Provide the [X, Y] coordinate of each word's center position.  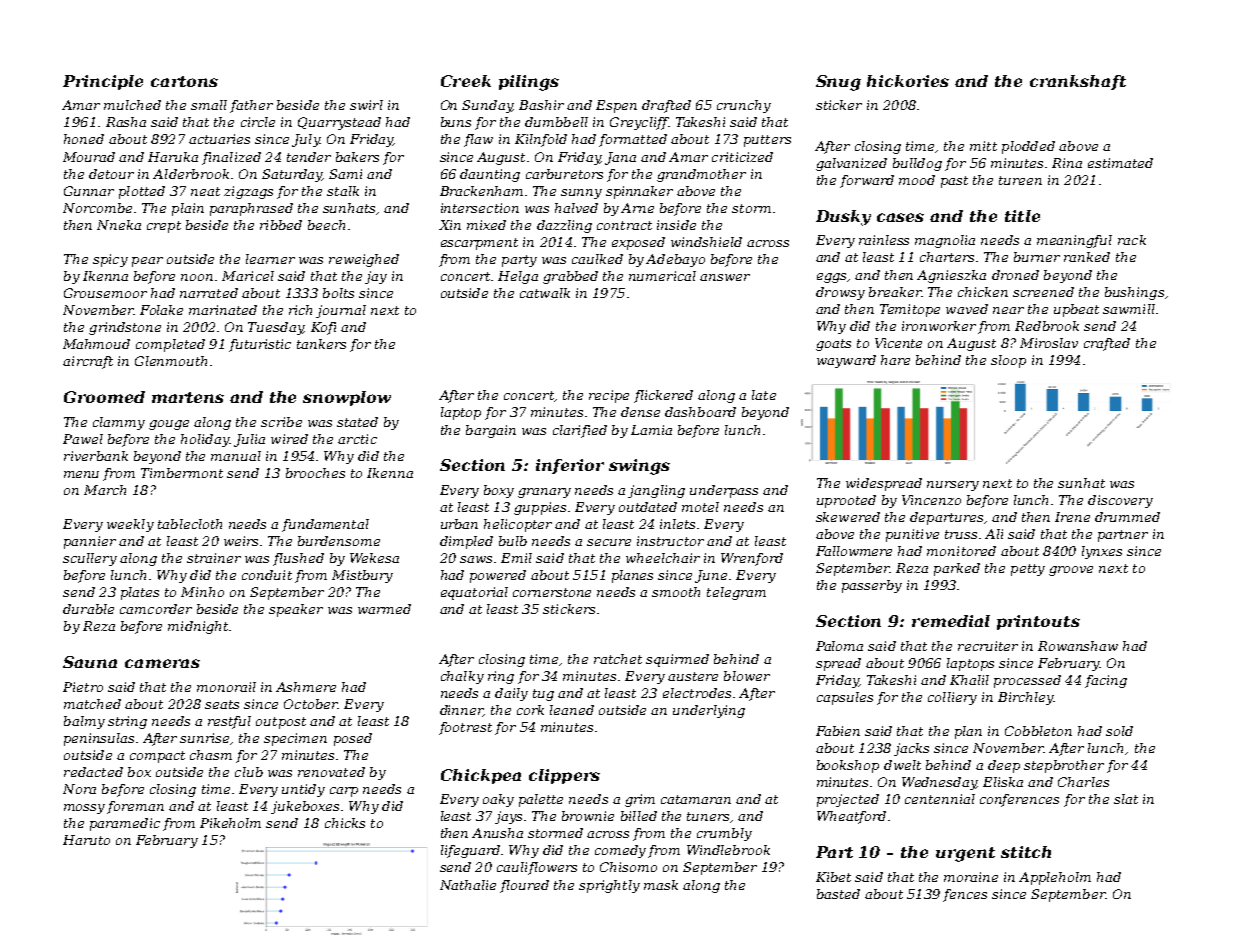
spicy [110, 260]
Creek [466, 81]
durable [88, 609]
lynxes [1102, 552]
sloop [1008, 361]
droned [1015, 275]
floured [524, 886]
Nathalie [468, 885]
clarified [580, 431]
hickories [908, 81]
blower [747, 676]
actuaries [219, 139]
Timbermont [182, 473]
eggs [831, 278]
